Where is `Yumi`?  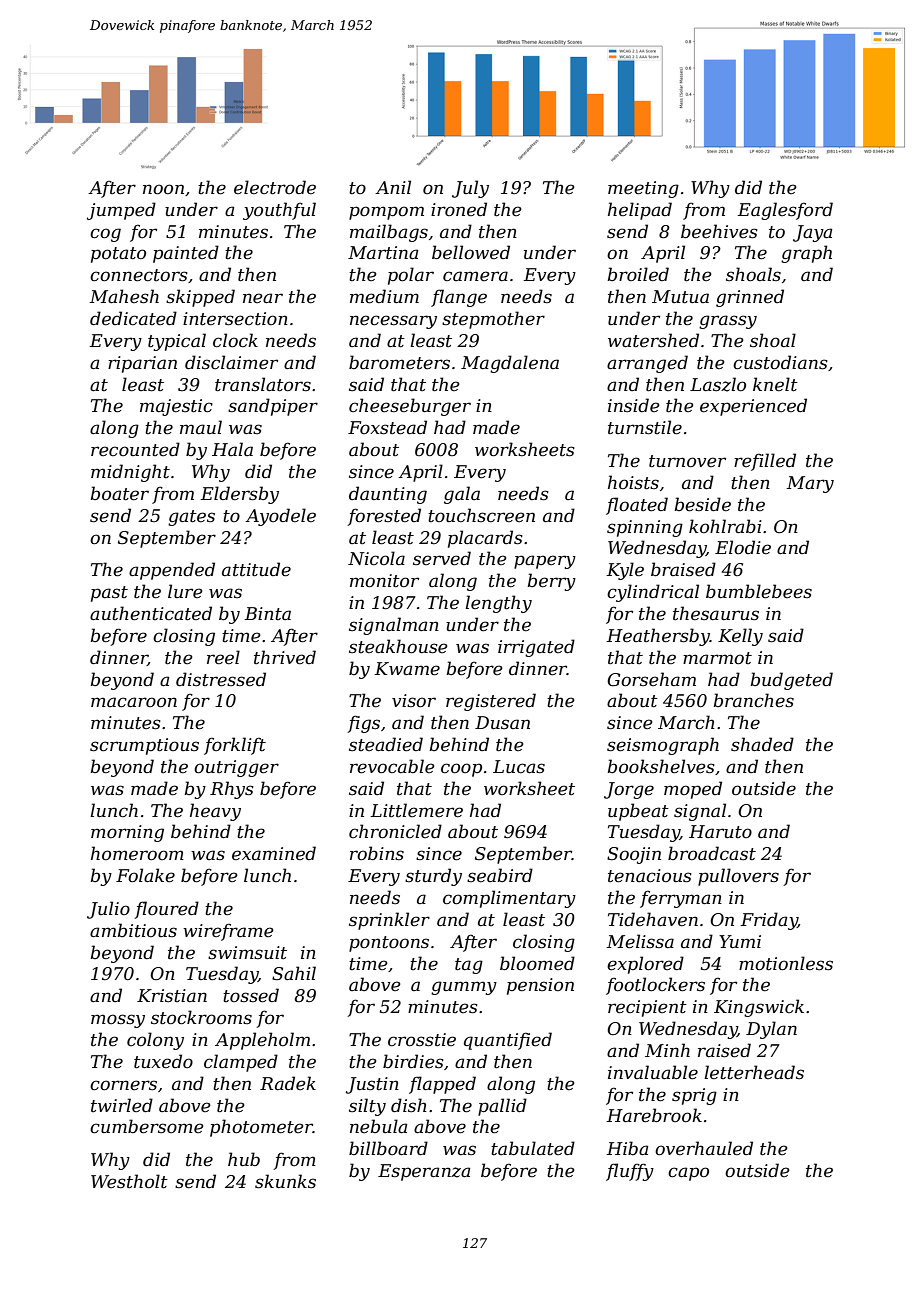
Yumi is located at coordinates (740, 941).
